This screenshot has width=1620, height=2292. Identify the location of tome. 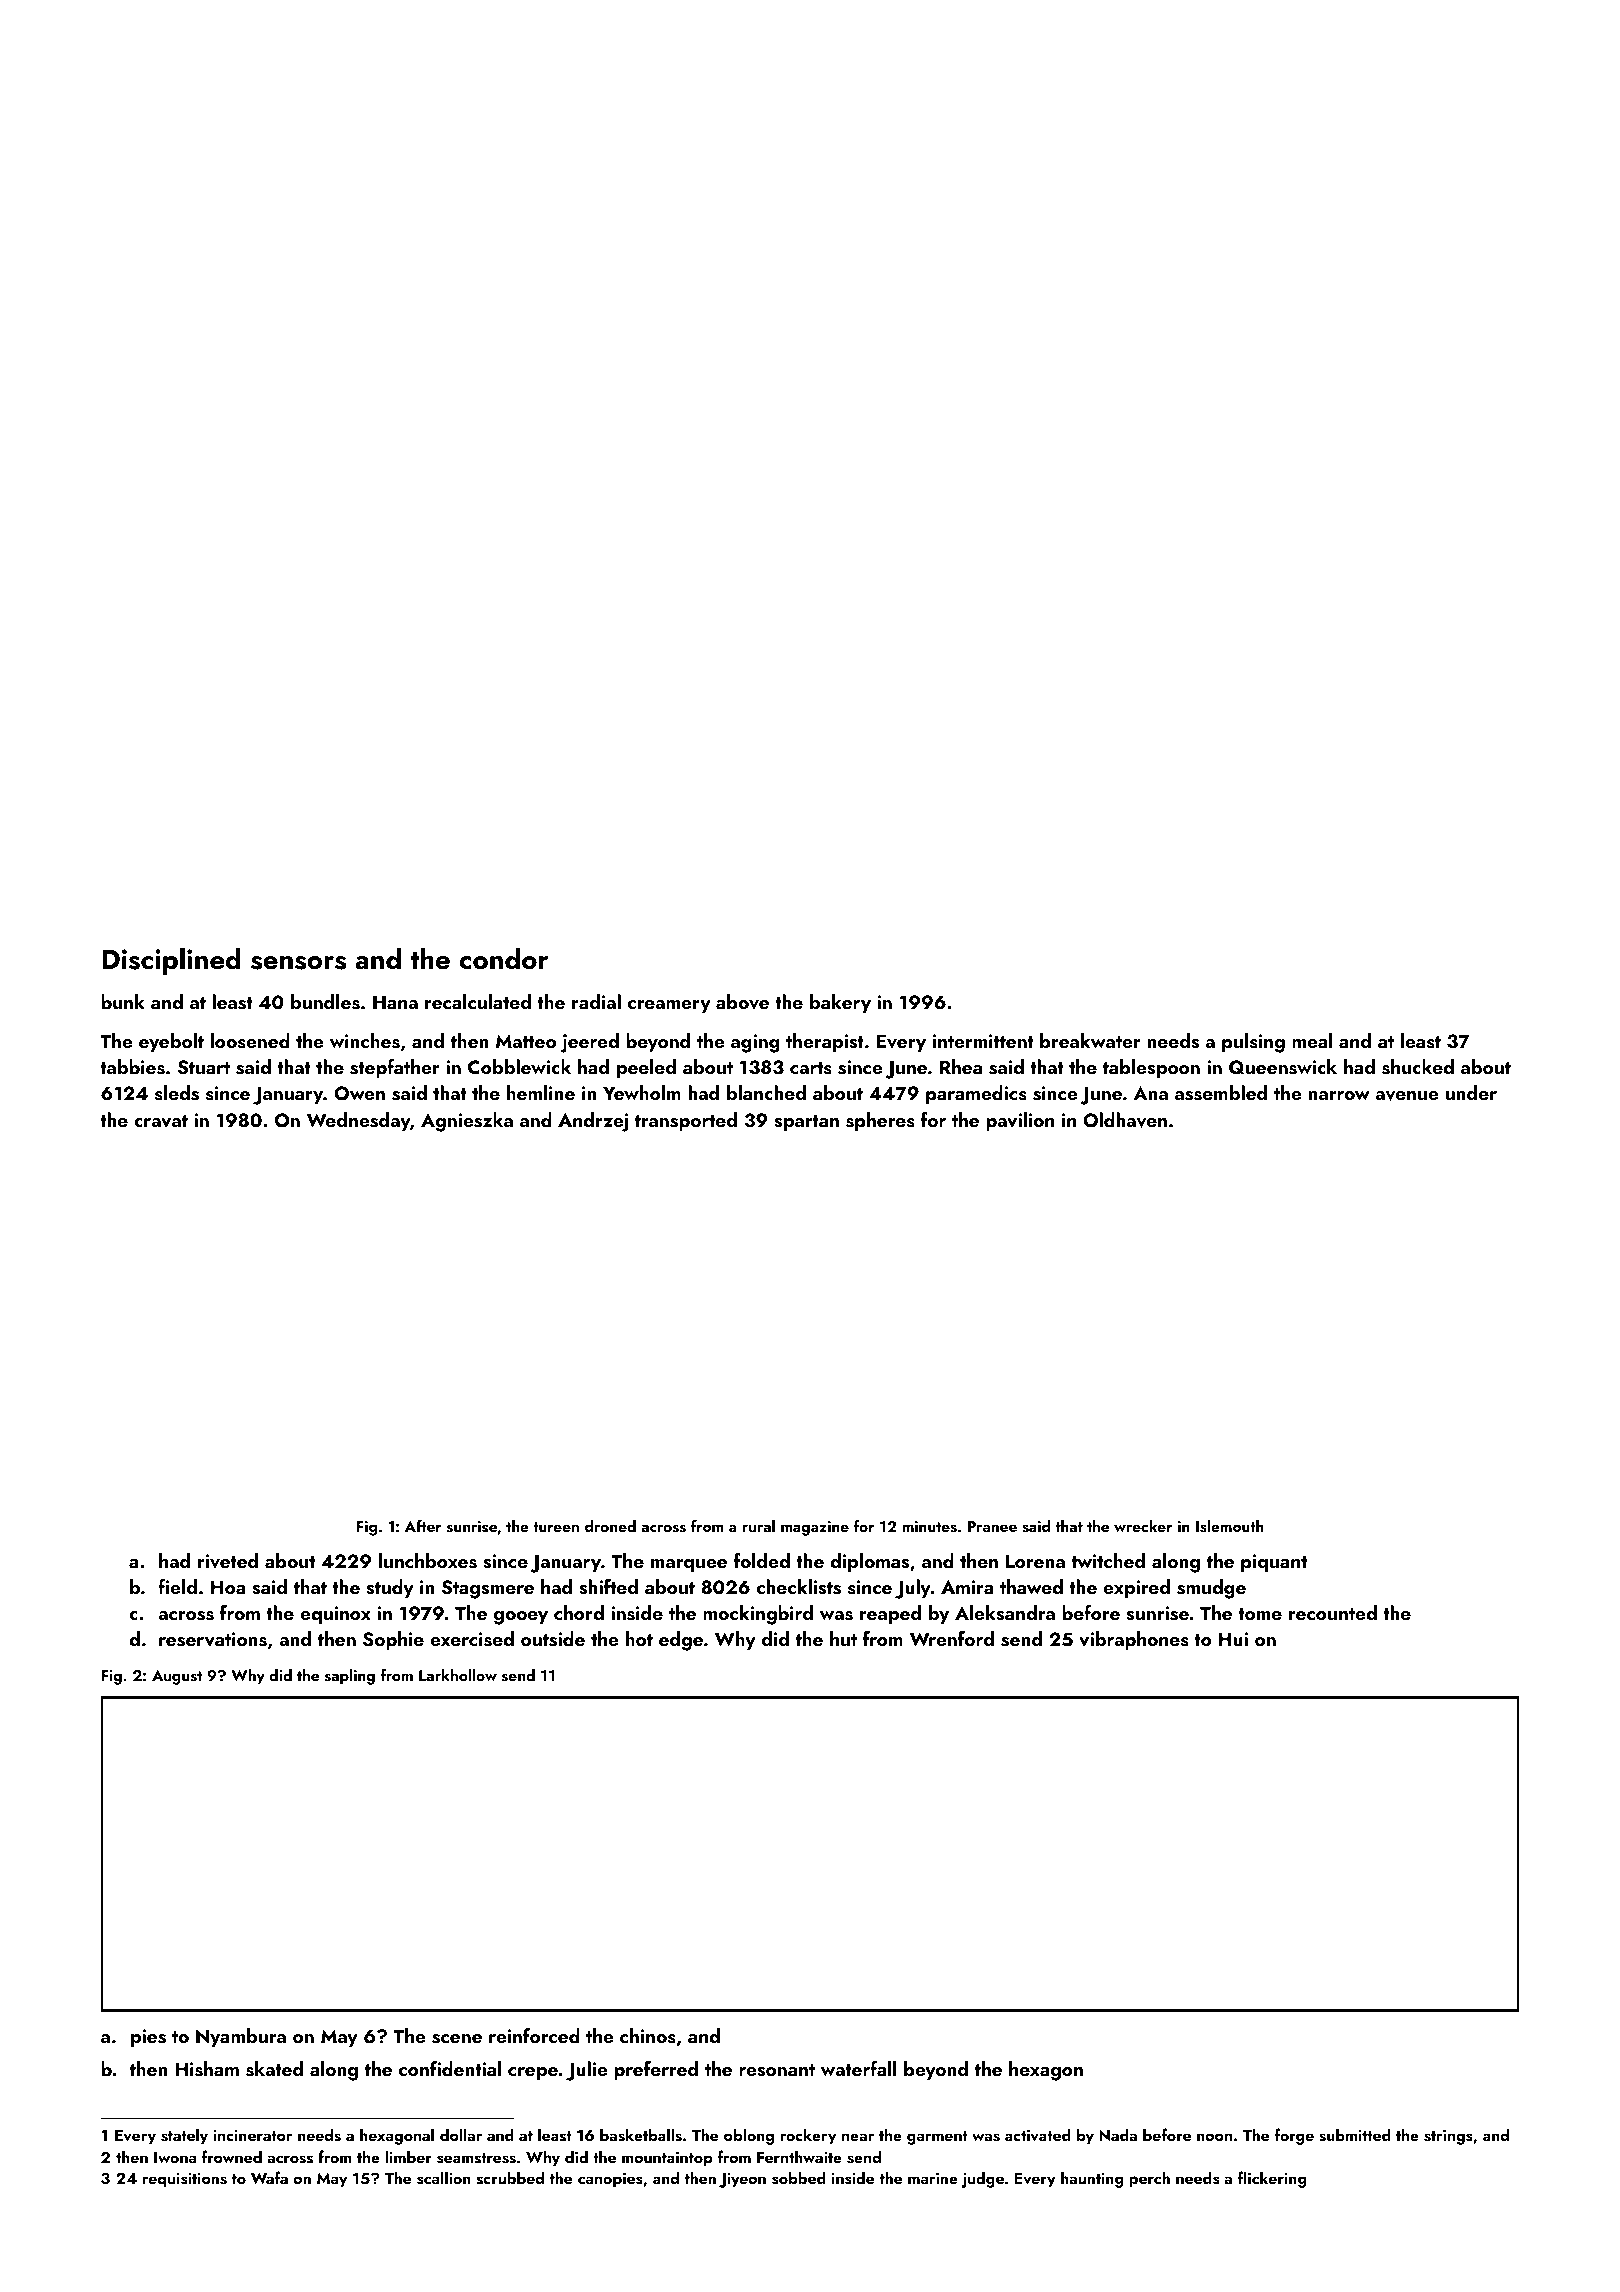
(1260, 1614).
